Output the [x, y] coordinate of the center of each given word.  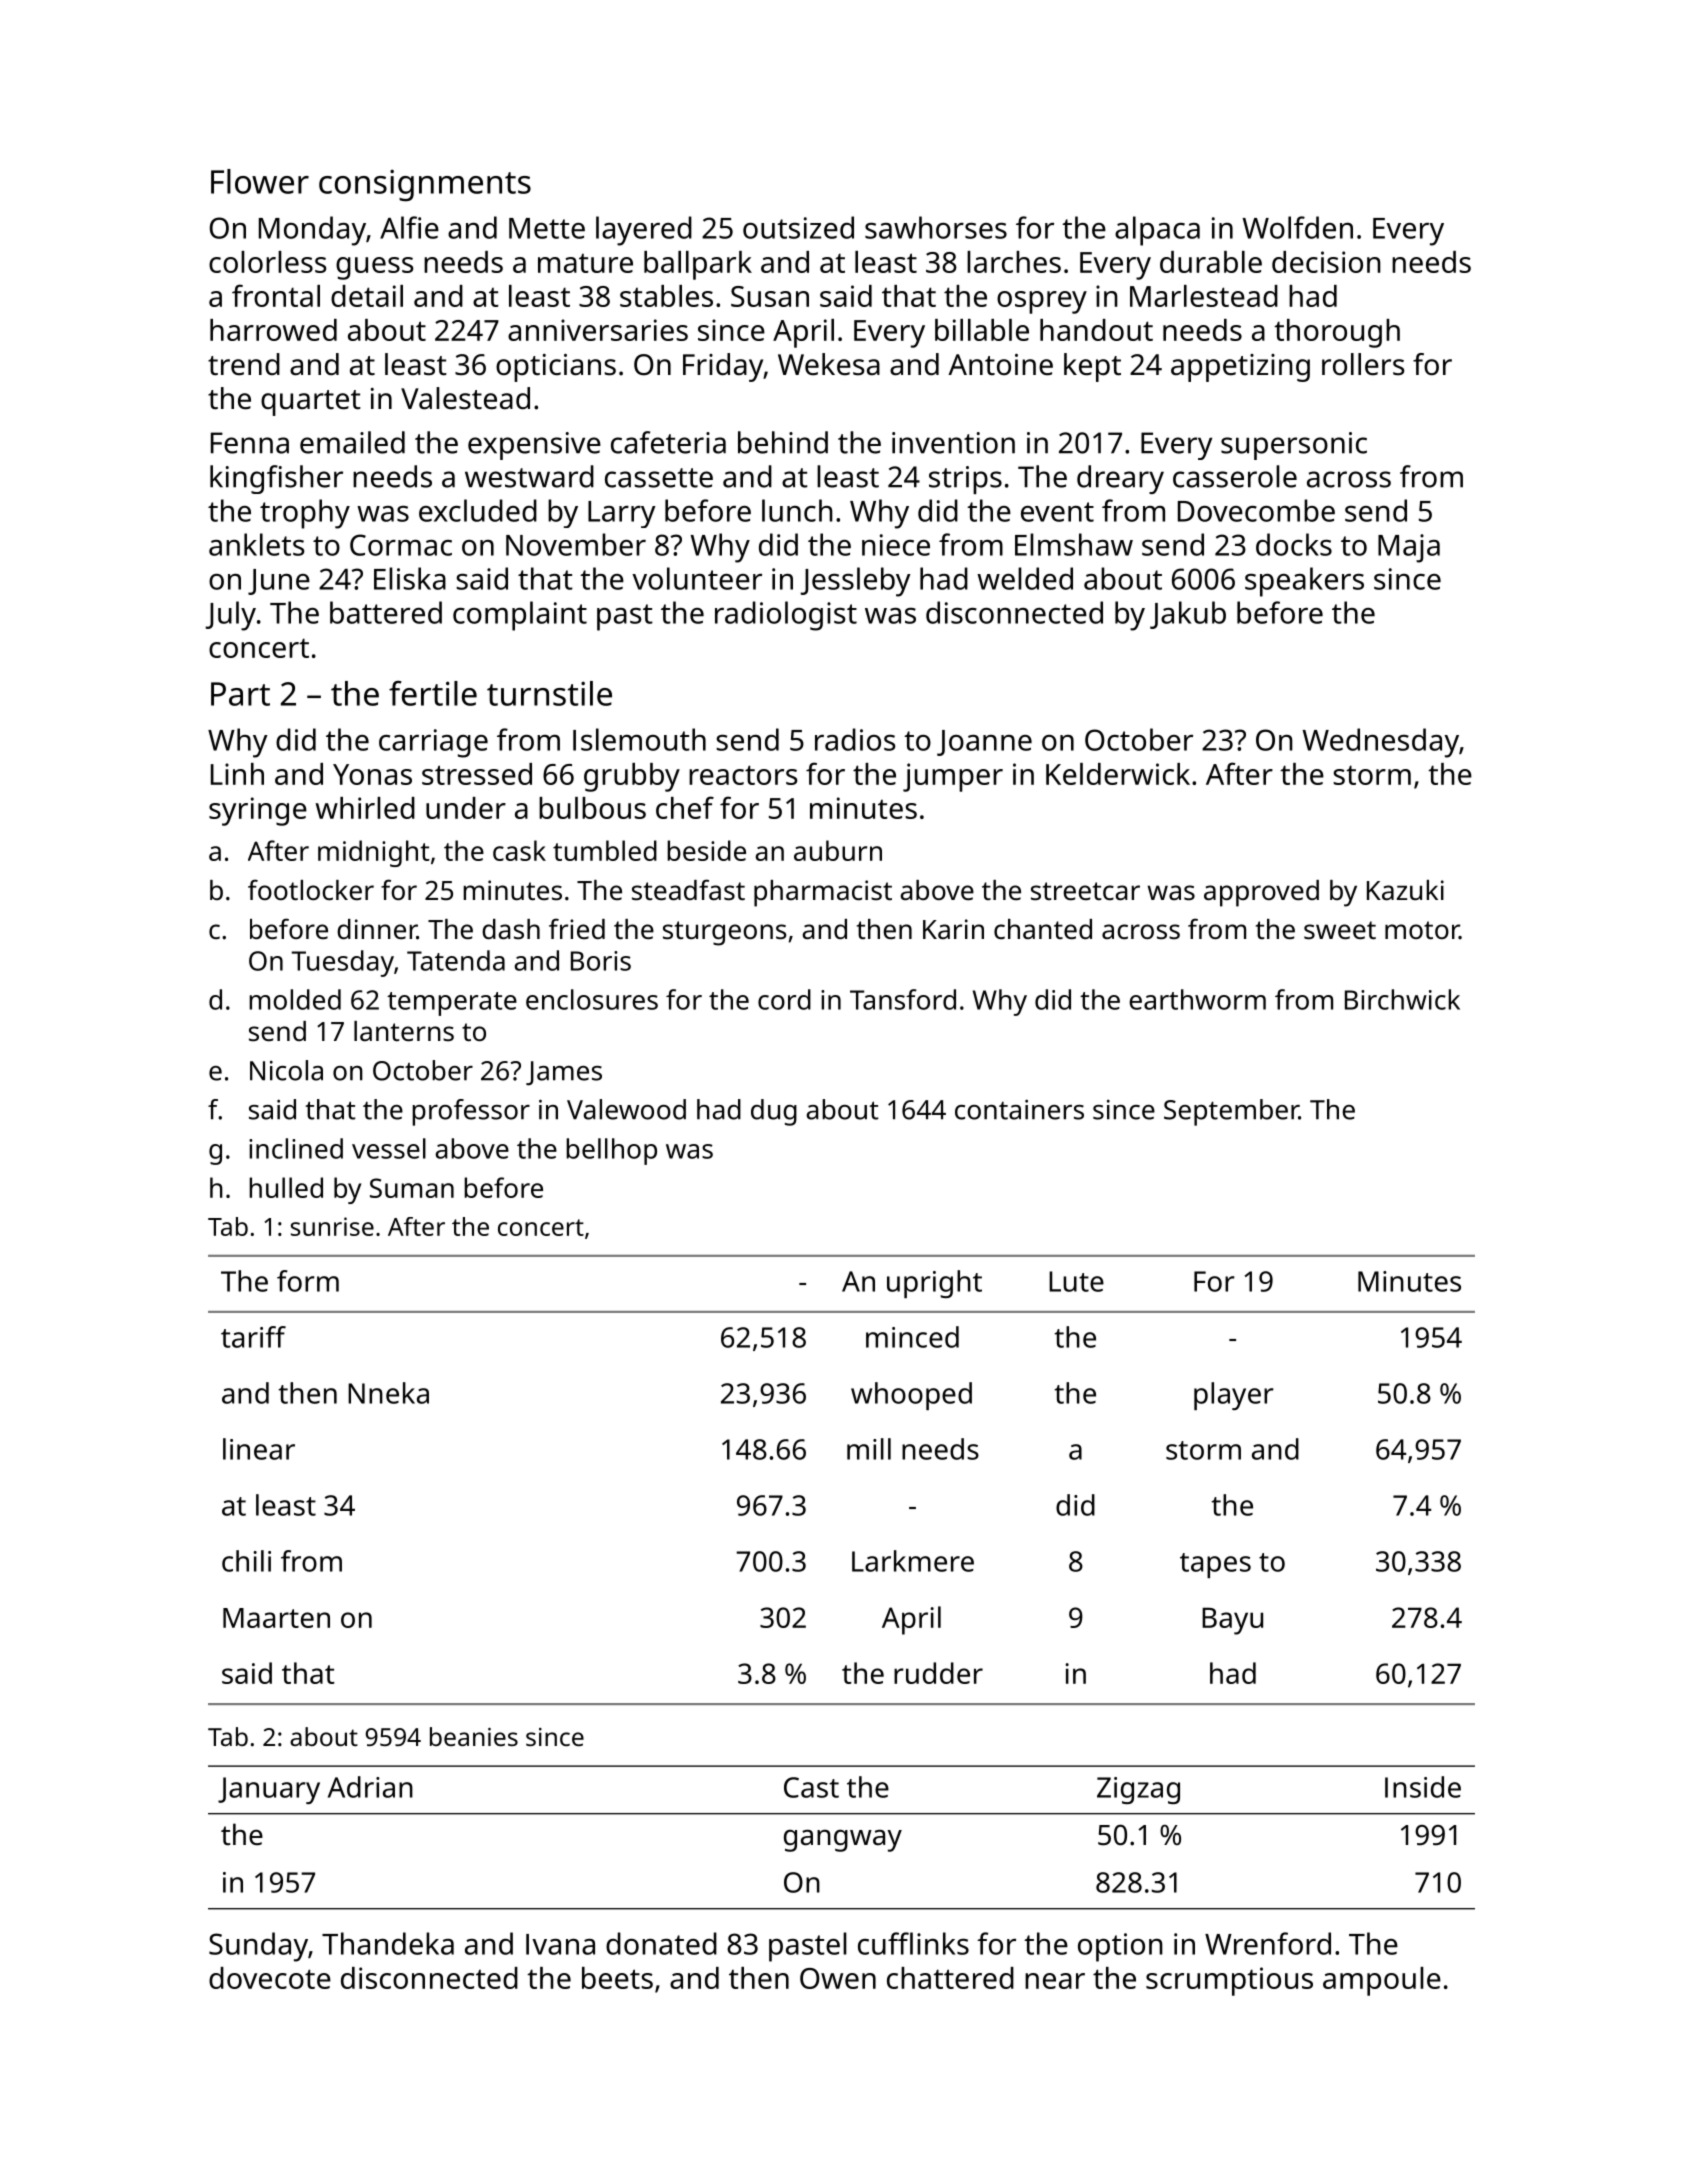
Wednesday [1381, 743]
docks [1294, 544]
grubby [632, 777]
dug [774, 1112]
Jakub [1188, 615]
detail [367, 296]
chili [246, 1561]
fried [577, 928]
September [1231, 1112]
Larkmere [913, 1561]
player [1233, 1396]
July [230, 616]
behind [783, 442]
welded [1025, 578]
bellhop [611, 1151]
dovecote [270, 1978]
